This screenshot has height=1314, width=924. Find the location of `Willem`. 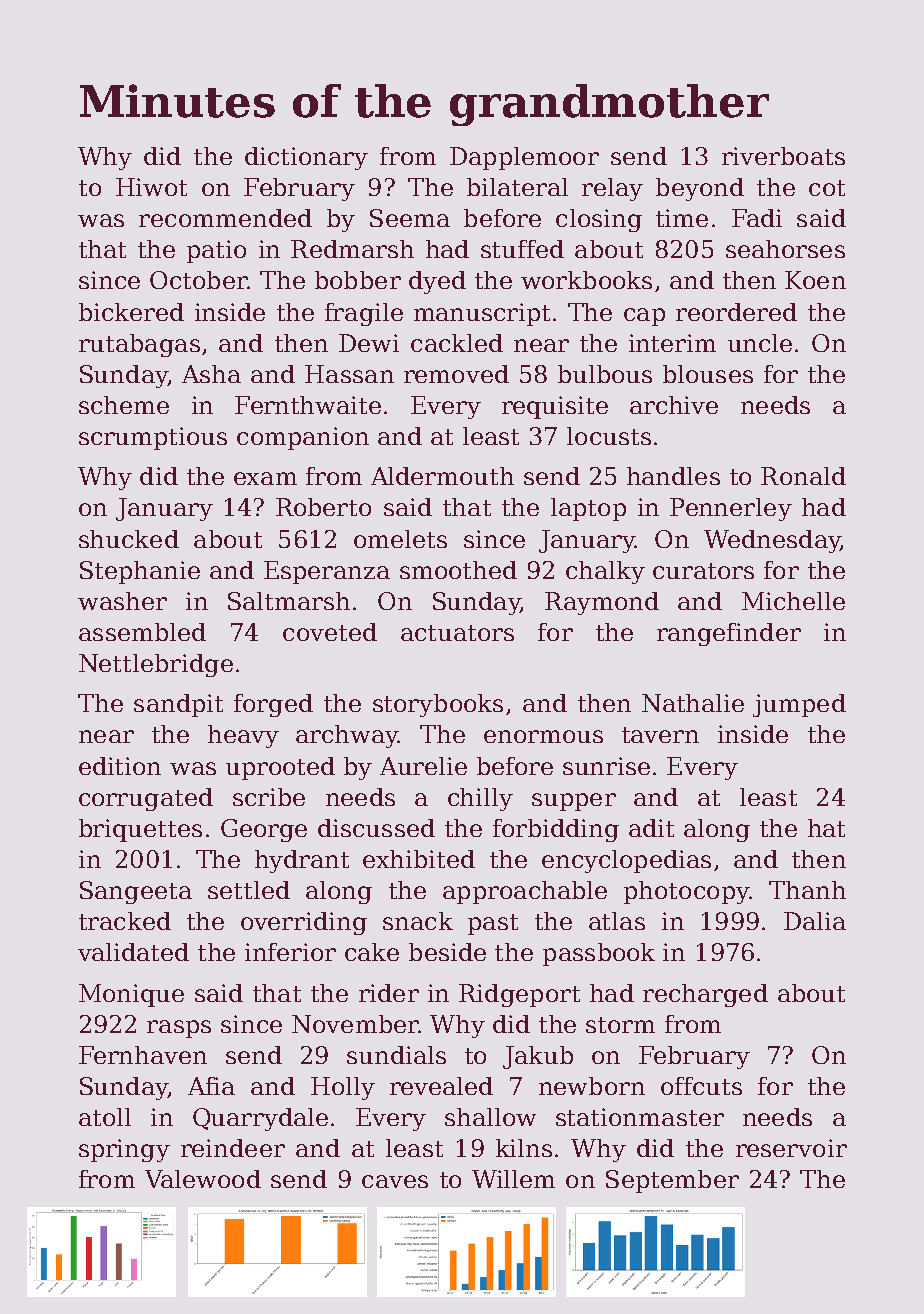

Willem is located at coordinates (513, 1179).
